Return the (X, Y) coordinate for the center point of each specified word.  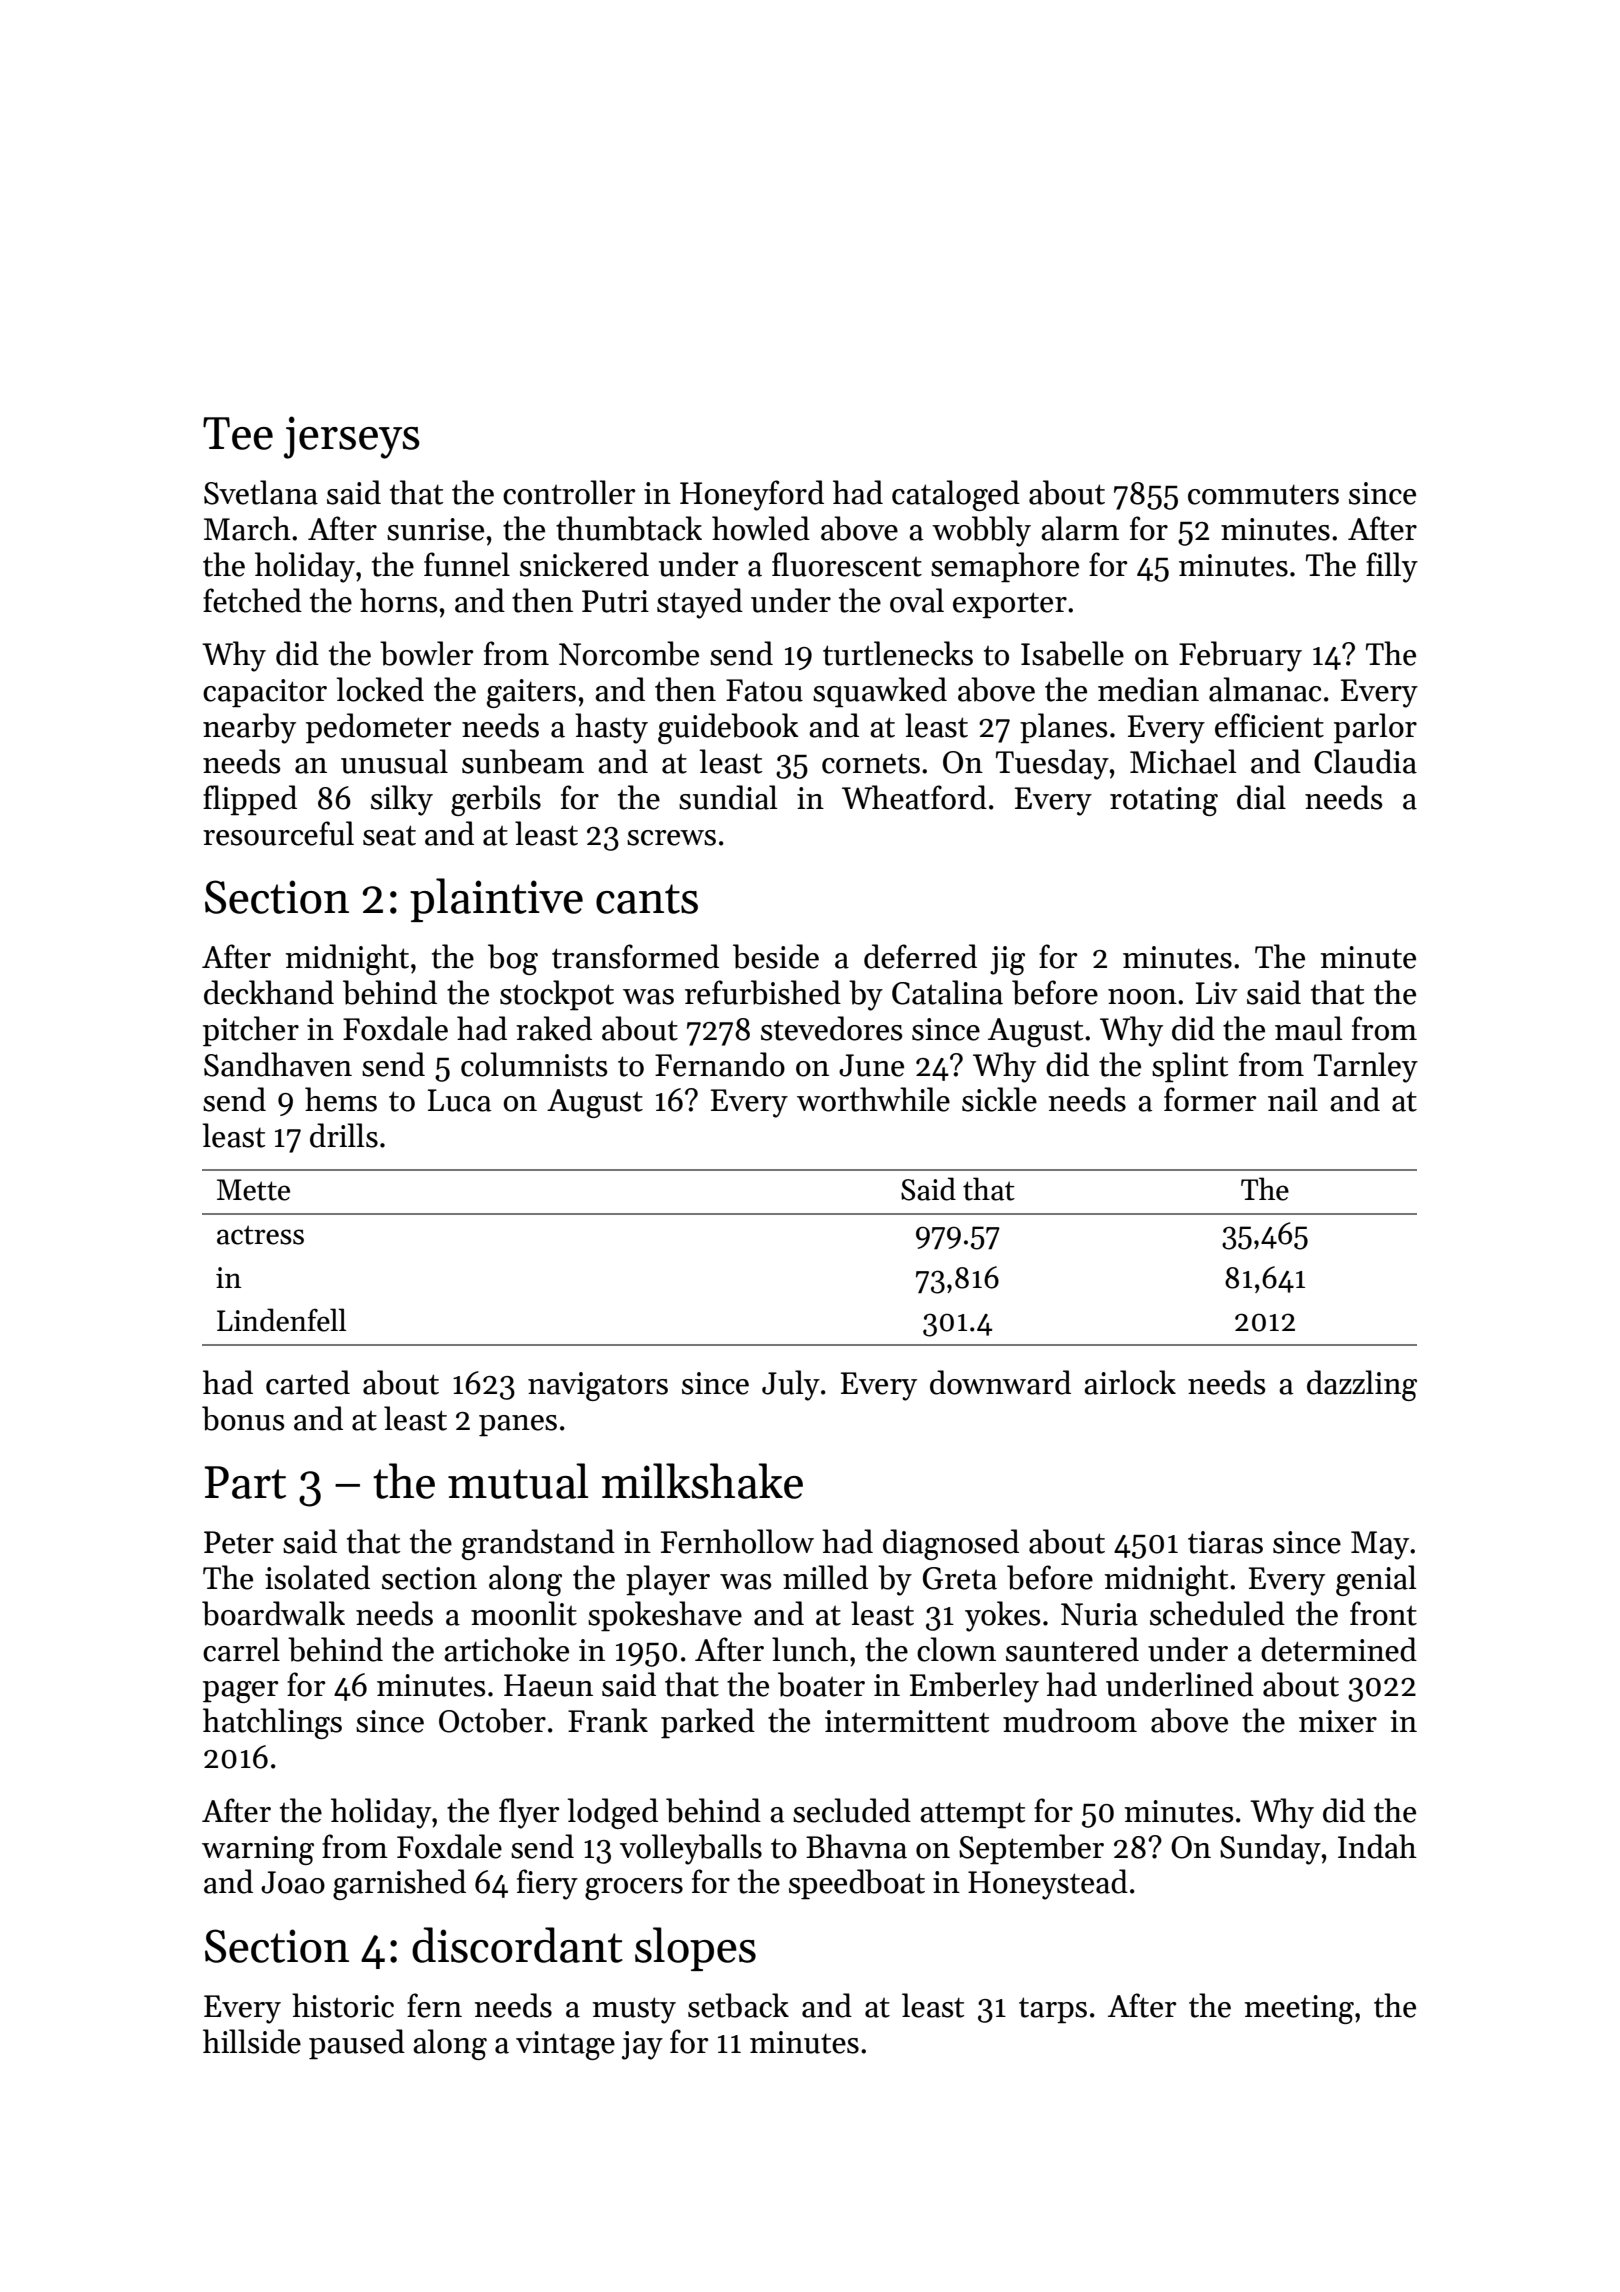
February (1240, 656)
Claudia (1365, 761)
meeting (1299, 2009)
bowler (426, 653)
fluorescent (847, 564)
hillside (252, 2041)
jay (642, 2045)
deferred (920, 956)
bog (513, 959)
